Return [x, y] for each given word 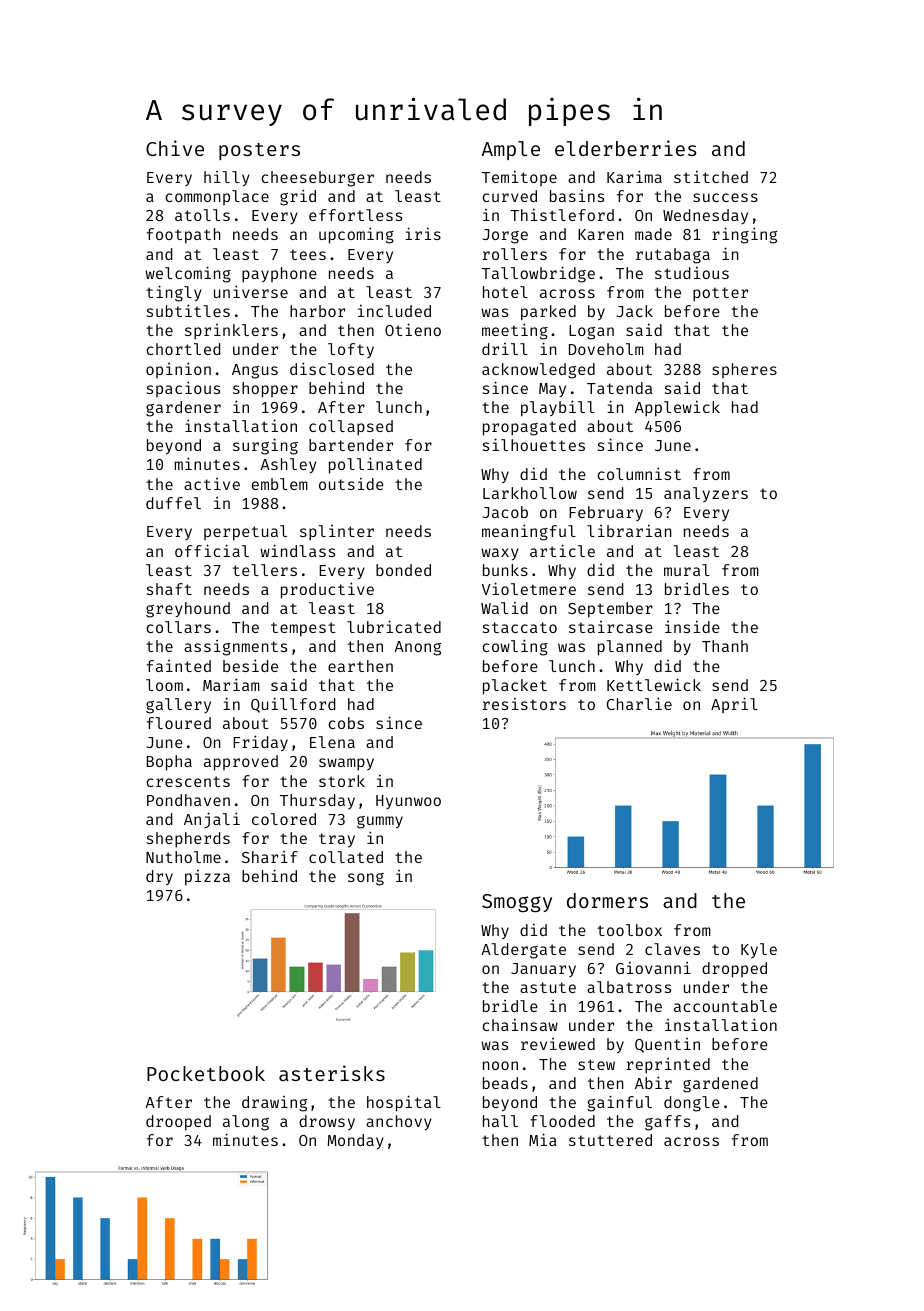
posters [259, 151]
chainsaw [520, 1025]
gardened [720, 1085]
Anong [417, 648]
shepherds [188, 840]
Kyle [759, 950]
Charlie [639, 703]
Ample [511, 150]
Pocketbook [206, 1073]
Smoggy [517, 903]
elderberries [626, 148]
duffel [173, 503]
